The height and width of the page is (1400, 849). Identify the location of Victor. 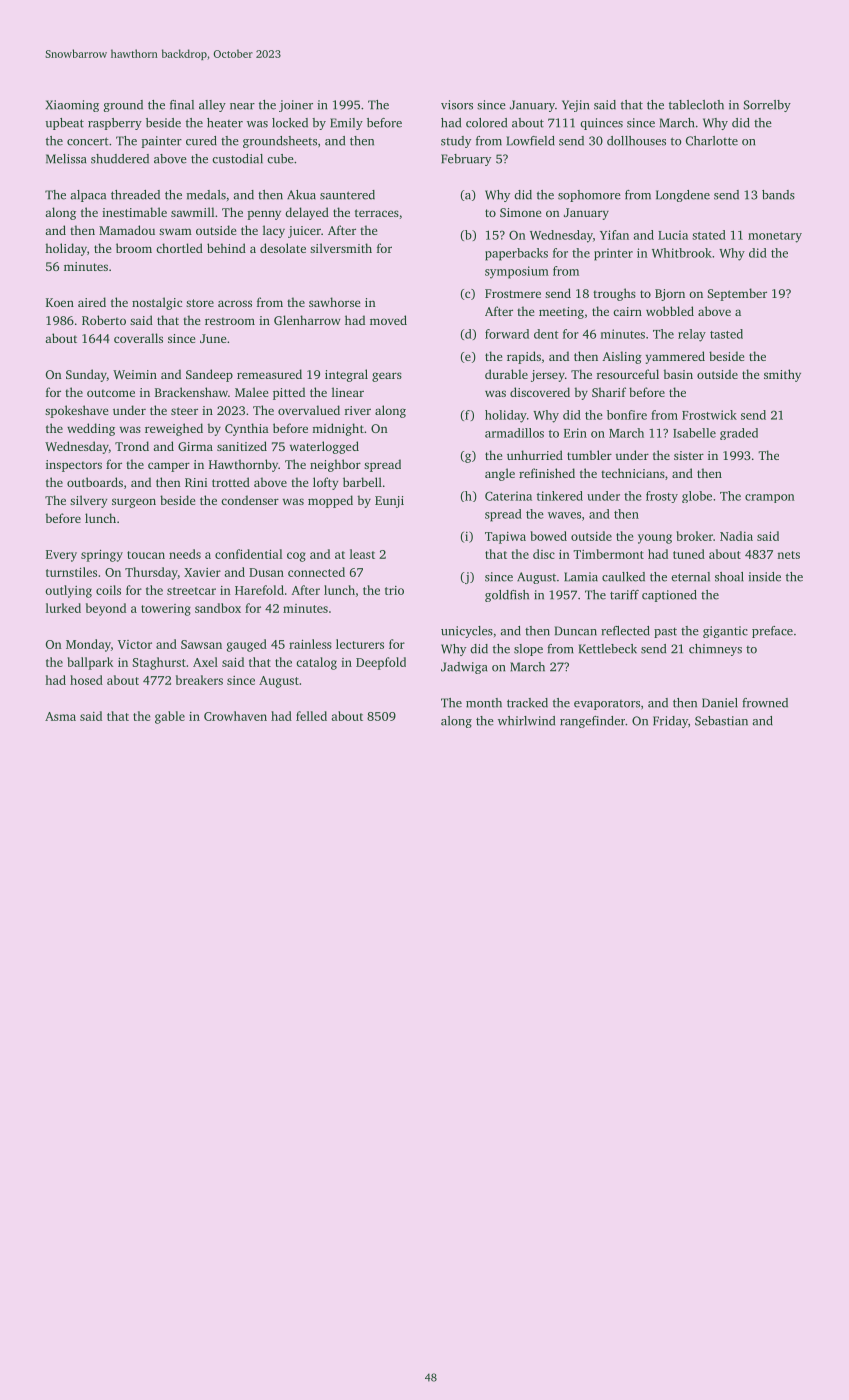
(135, 644).
